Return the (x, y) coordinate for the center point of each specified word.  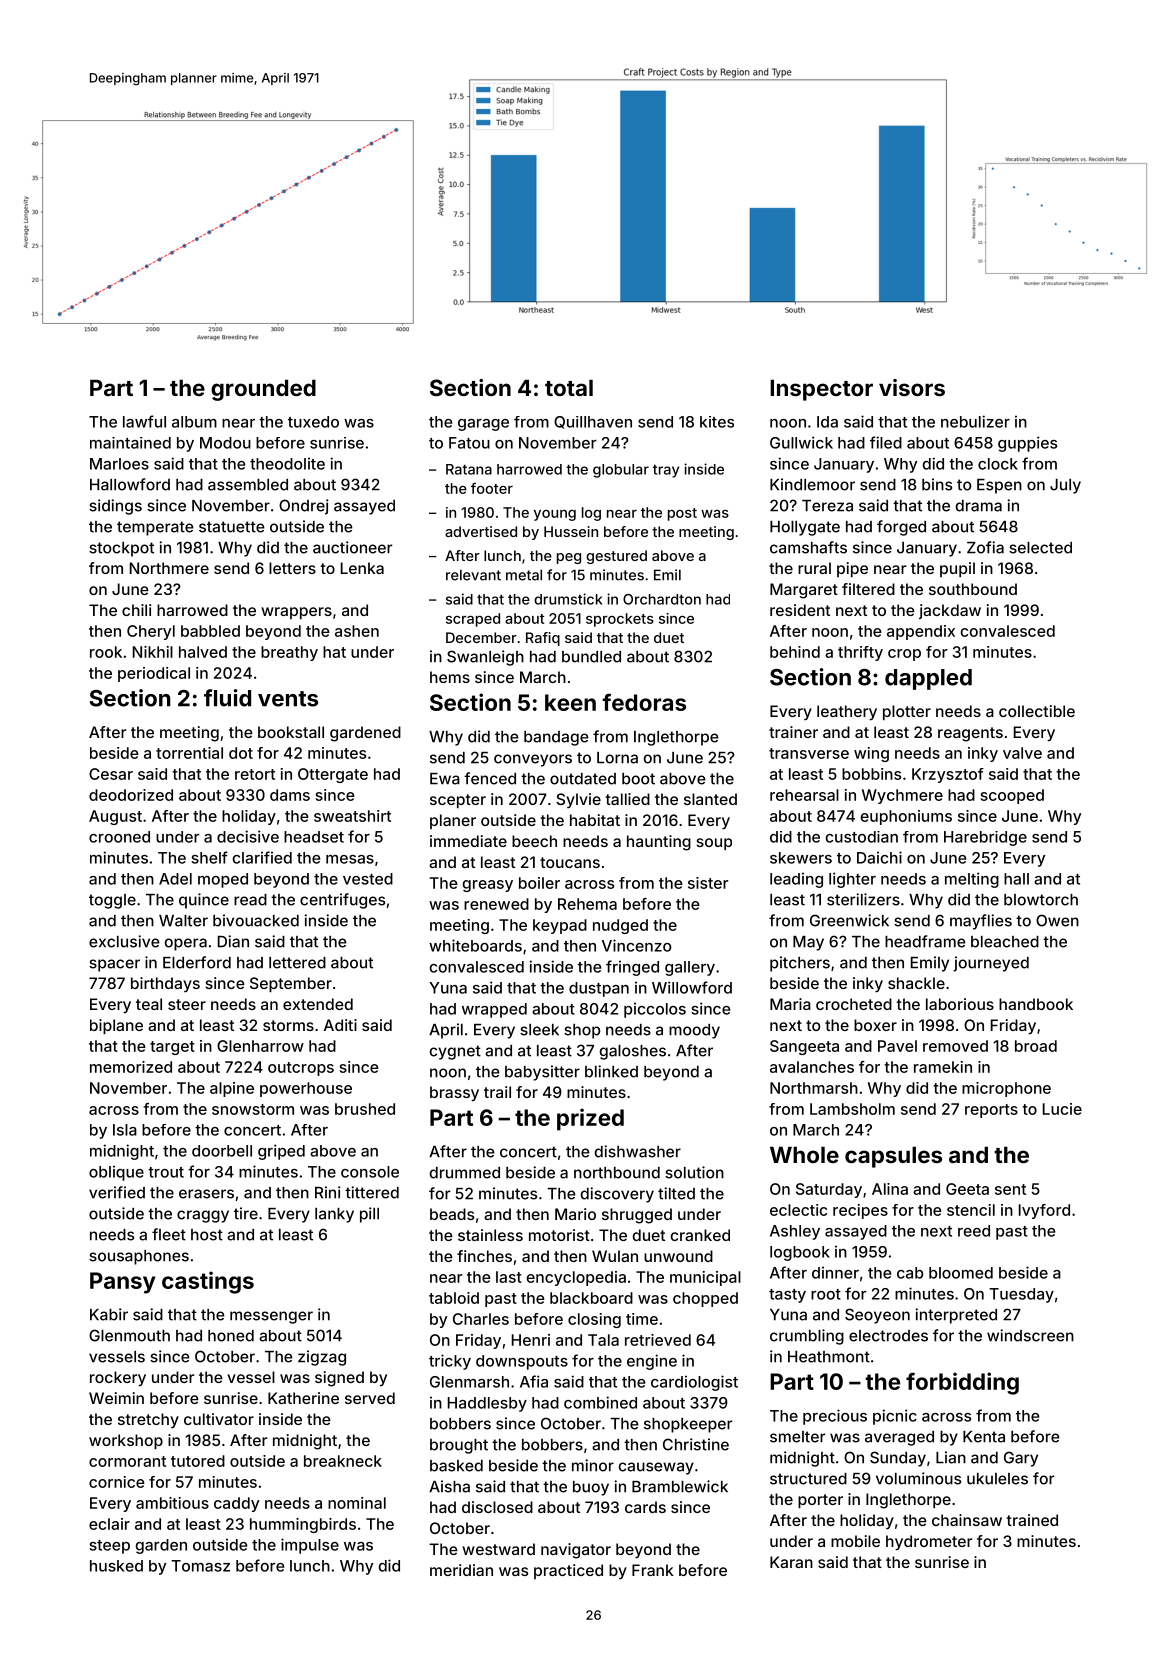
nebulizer (975, 421)
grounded (263, 390)
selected (1040, 548)
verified (117, 1192)
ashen (357, 631)
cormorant (127, 1461)
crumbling (807, 1337)
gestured (616, 557)
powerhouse (306, 1089)
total (569, 387)
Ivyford (1044, 1211)
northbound (617, 1173)
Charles (481, 1319)
